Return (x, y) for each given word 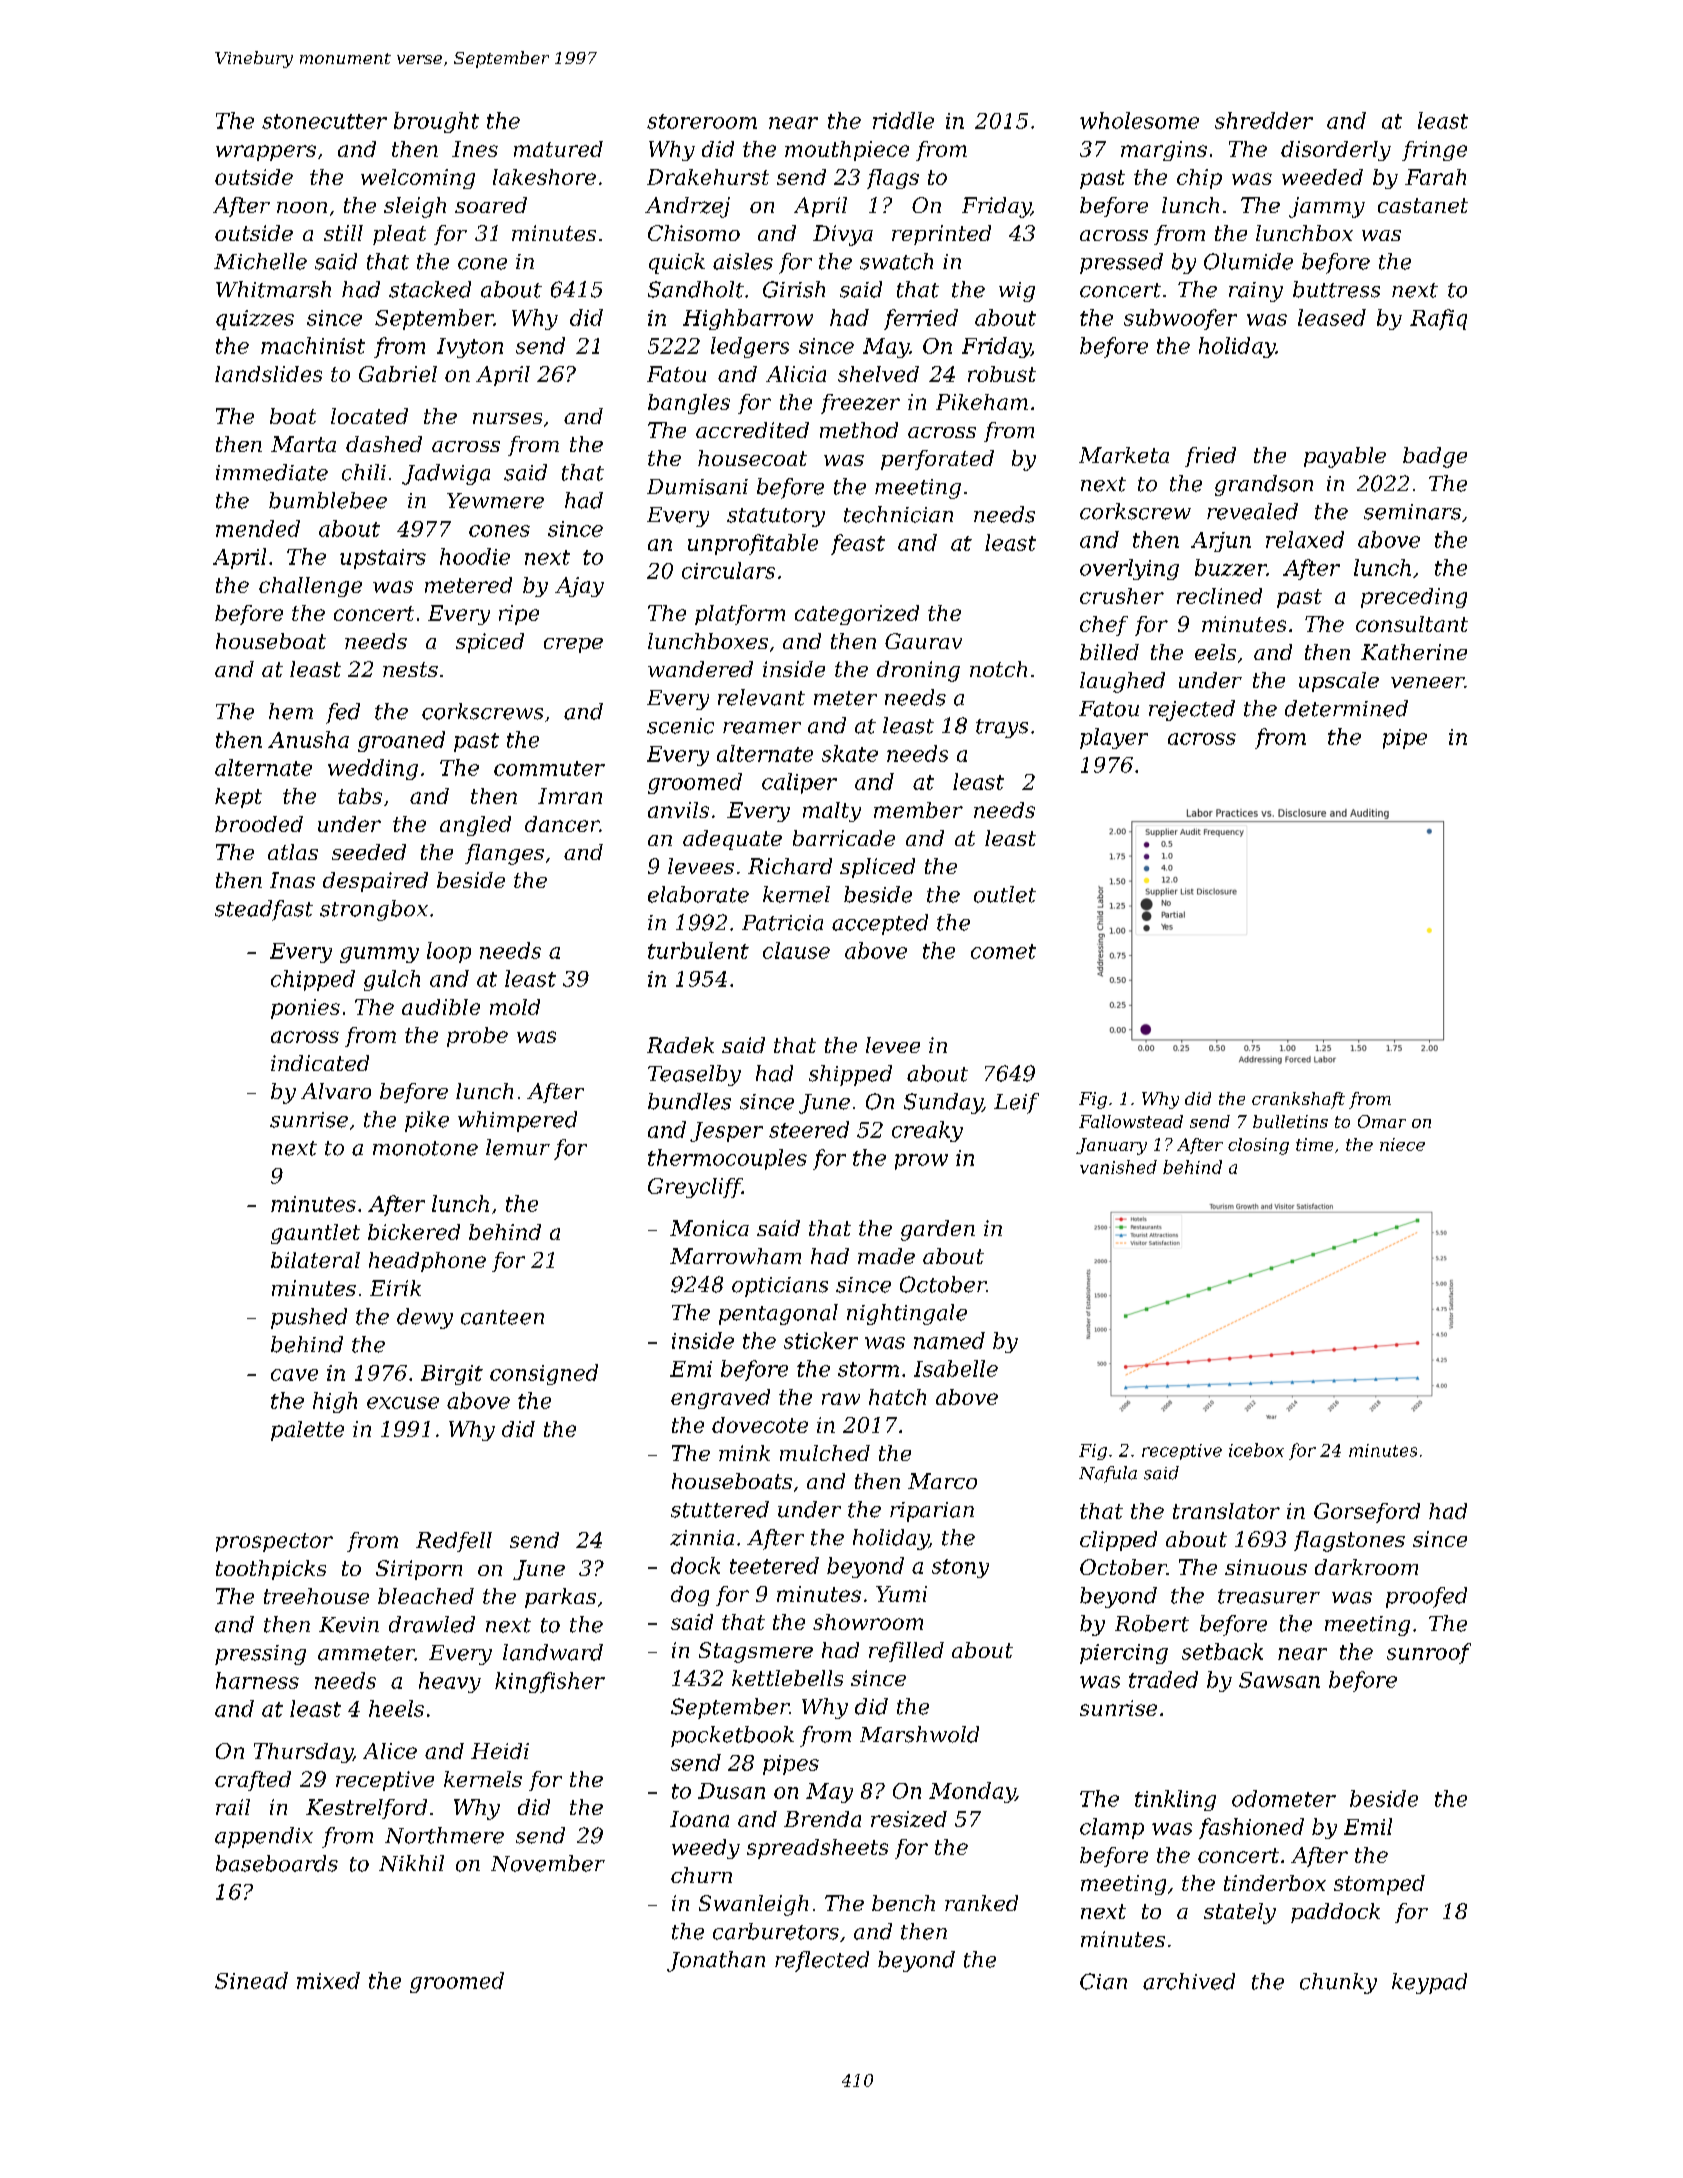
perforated (937, 460)
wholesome (1139, 120)
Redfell (454, 1542)
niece (1402, 1144)
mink (744, 1453)
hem (291, 711)
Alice (390, 1751)
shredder (1264, 120)
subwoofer (1180, 319)
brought (436, 122)
